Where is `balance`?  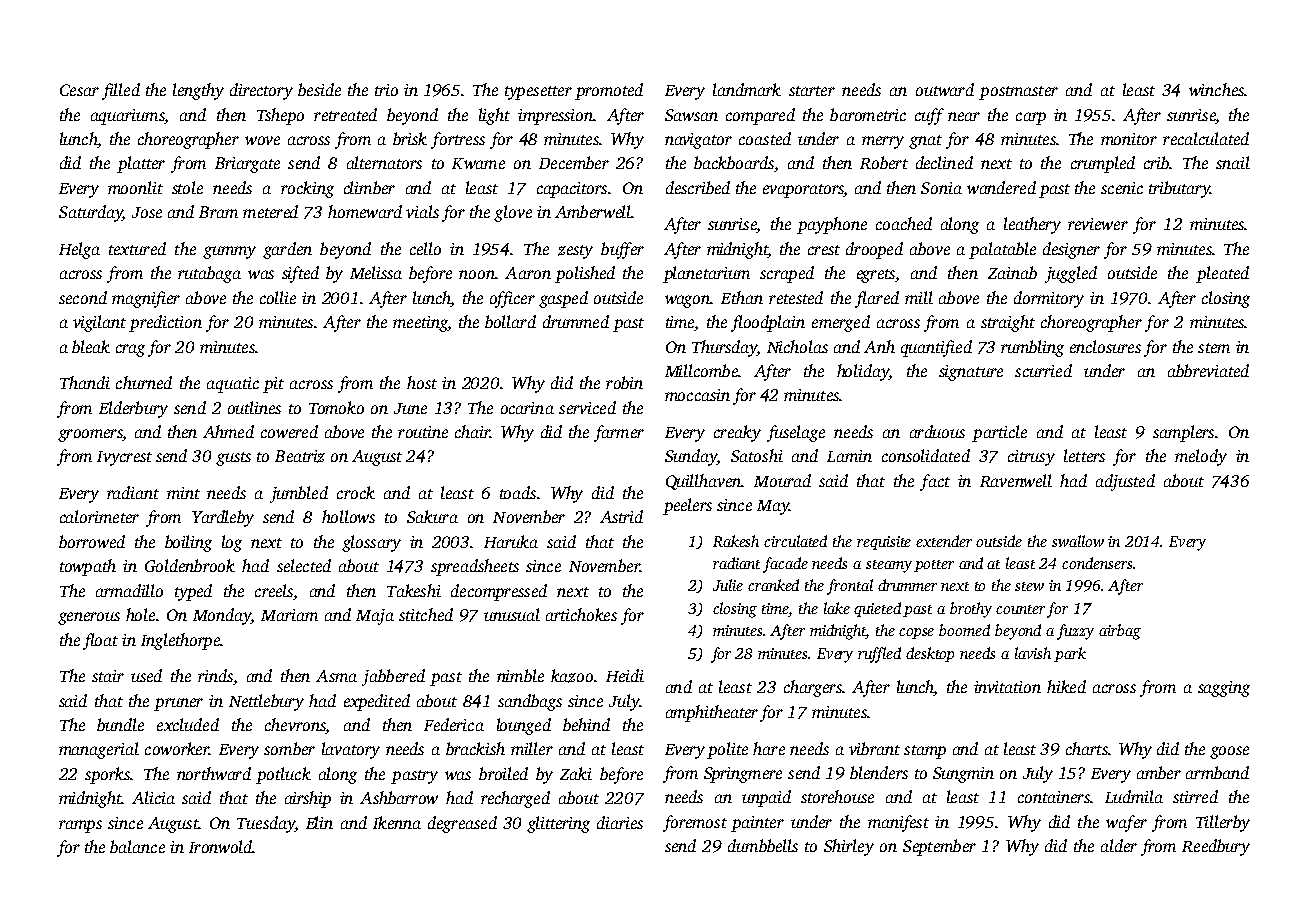
balance is located at coordinates (137, 846).
